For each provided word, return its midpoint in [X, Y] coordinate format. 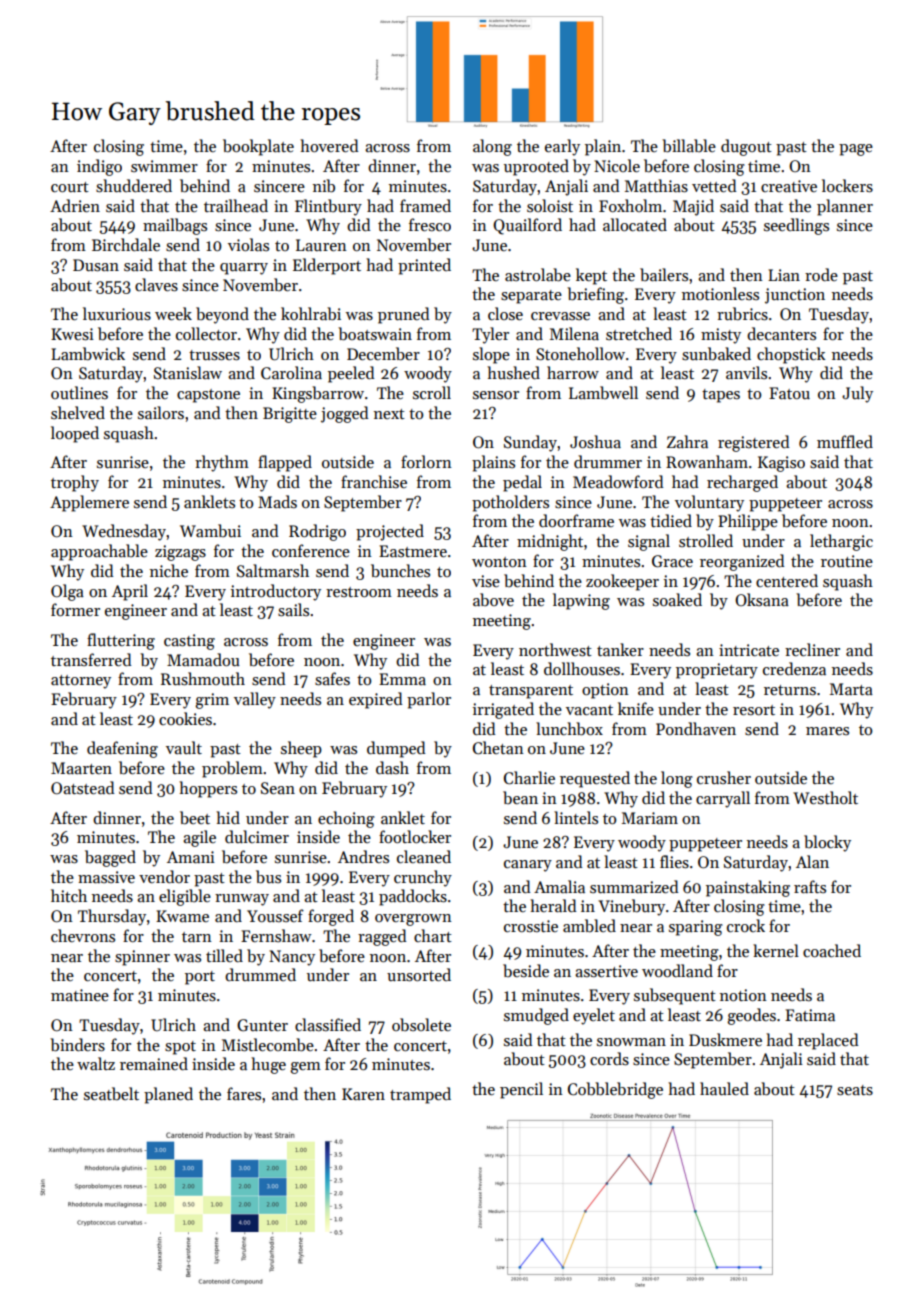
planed [168, 1095]
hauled [724, 1088]
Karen [363, 1094]
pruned [404, 315]
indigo [99, 167]
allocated [635, 224]
